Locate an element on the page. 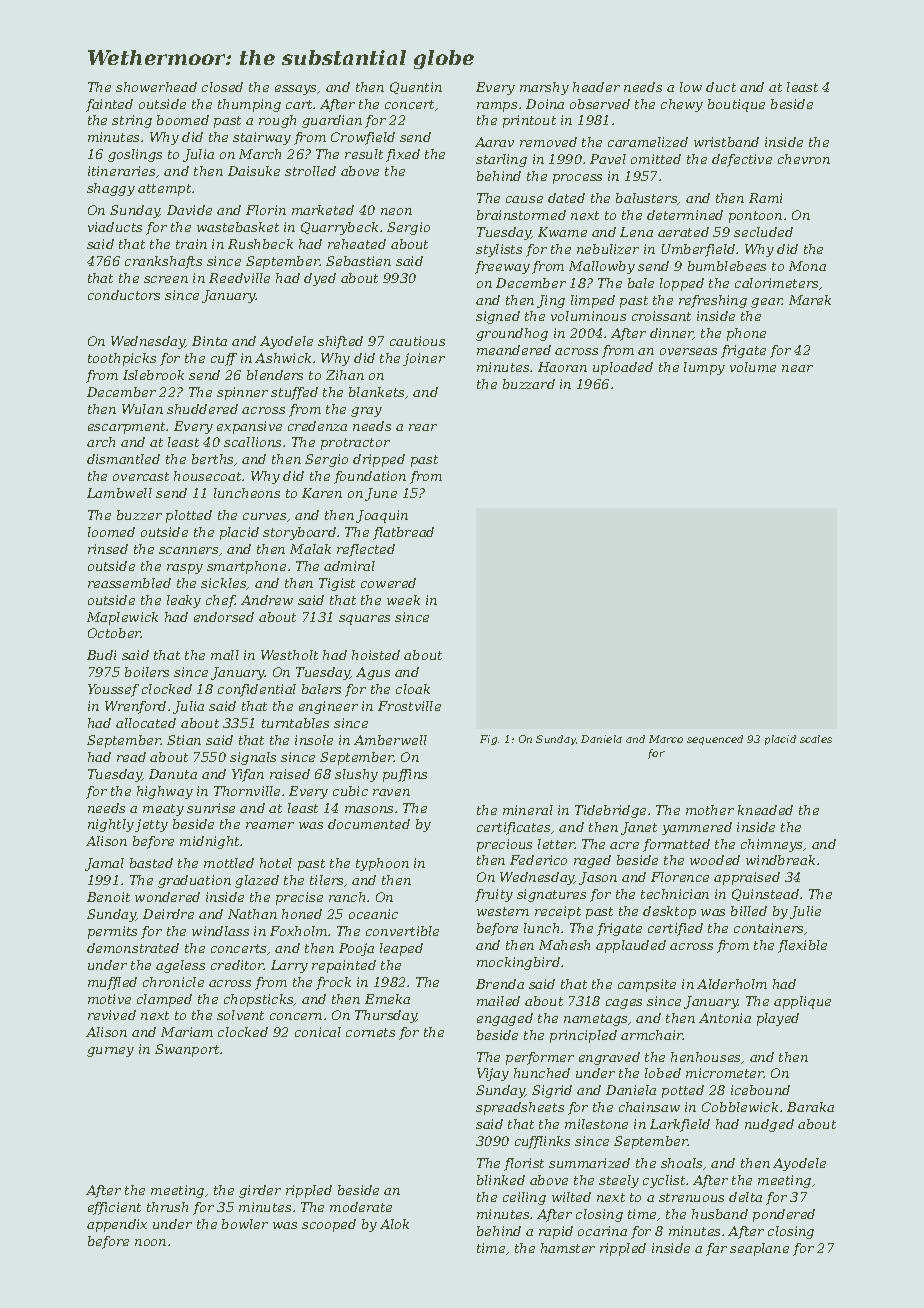 The width and height of the image is (924, 1308). determined is located at coordinates (685, 215).
